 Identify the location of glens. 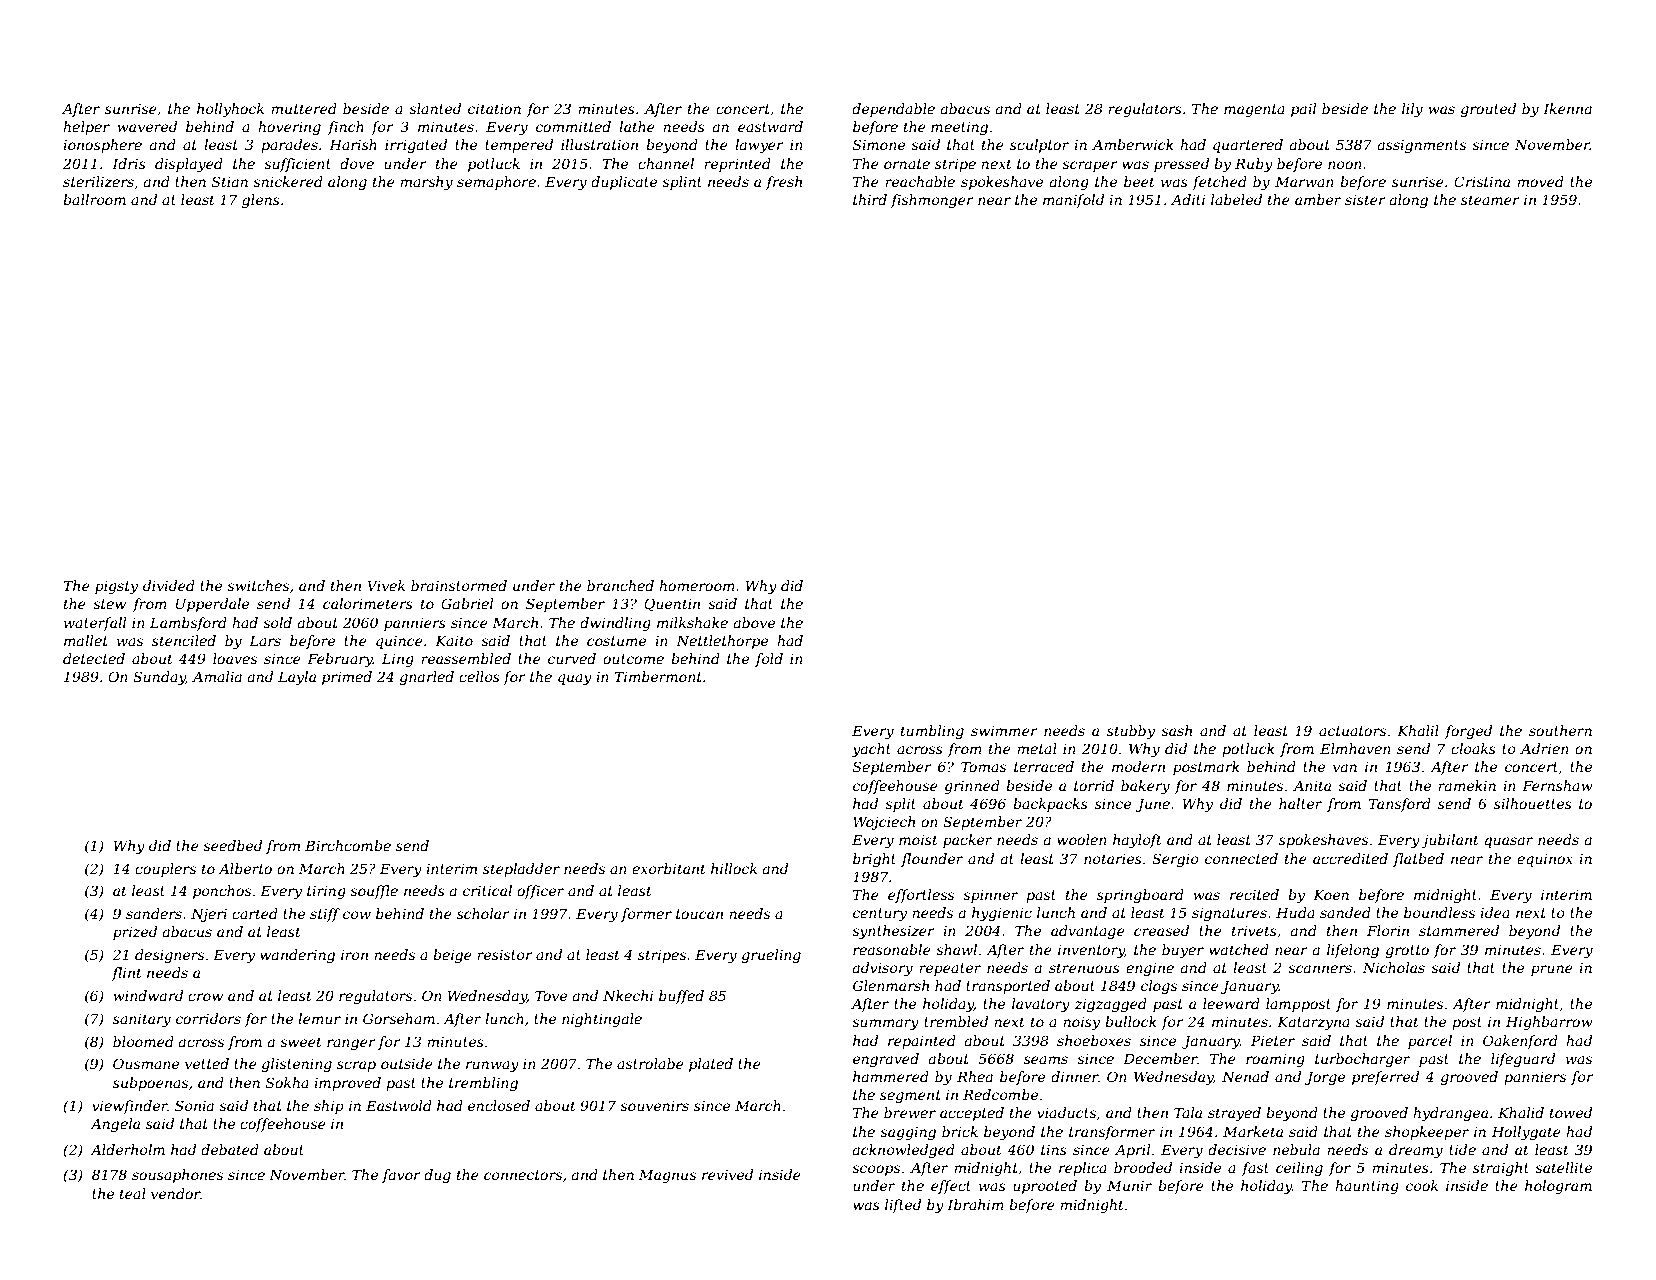
(261, 201).
